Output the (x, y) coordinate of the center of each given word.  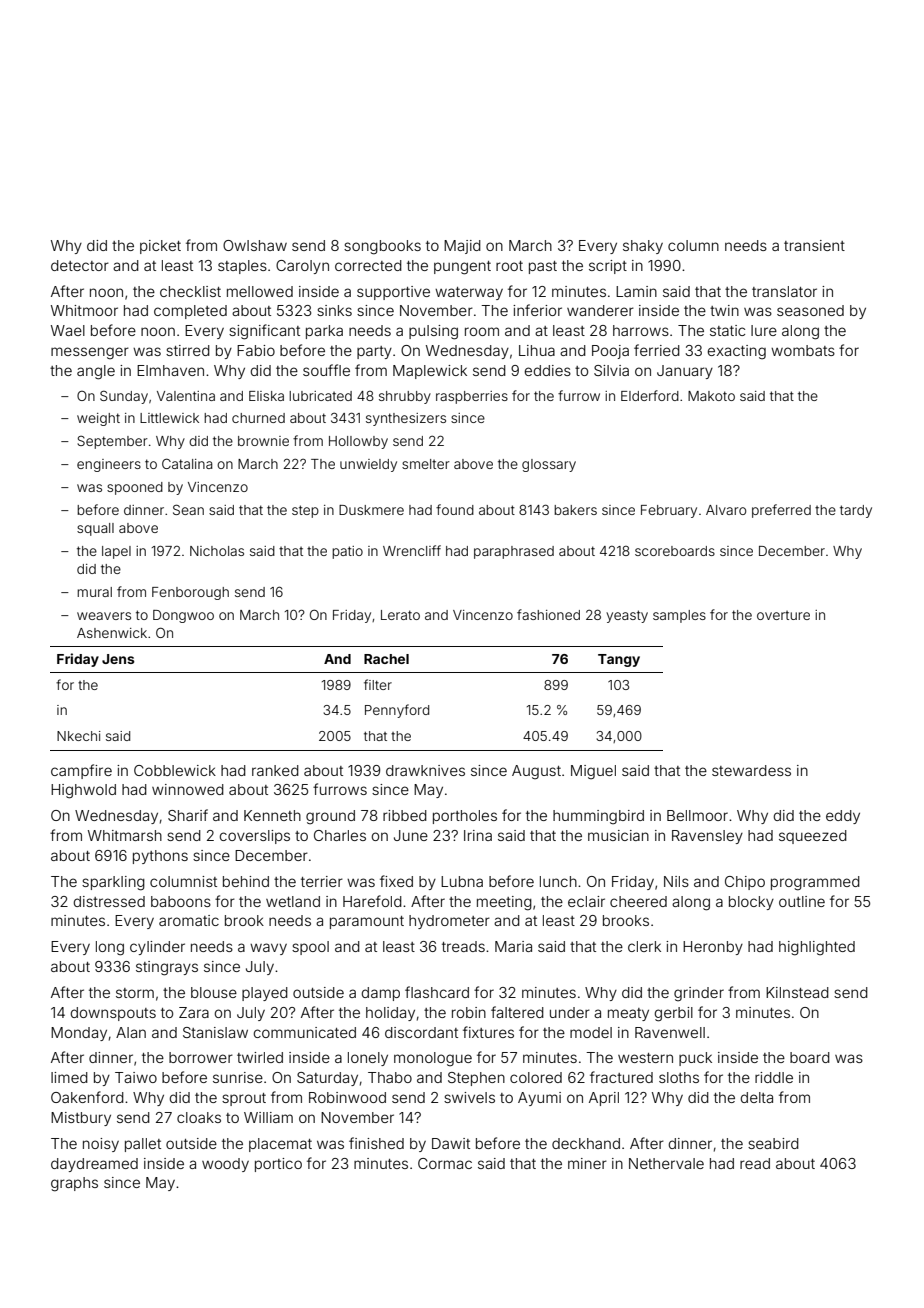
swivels (469, 1097)
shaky (643, 247)
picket (160, 247)
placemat (280, 1145)
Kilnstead (797, 992)
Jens (118, 659)
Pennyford (397, 711)
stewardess (751, 770)
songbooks (382, 247)
